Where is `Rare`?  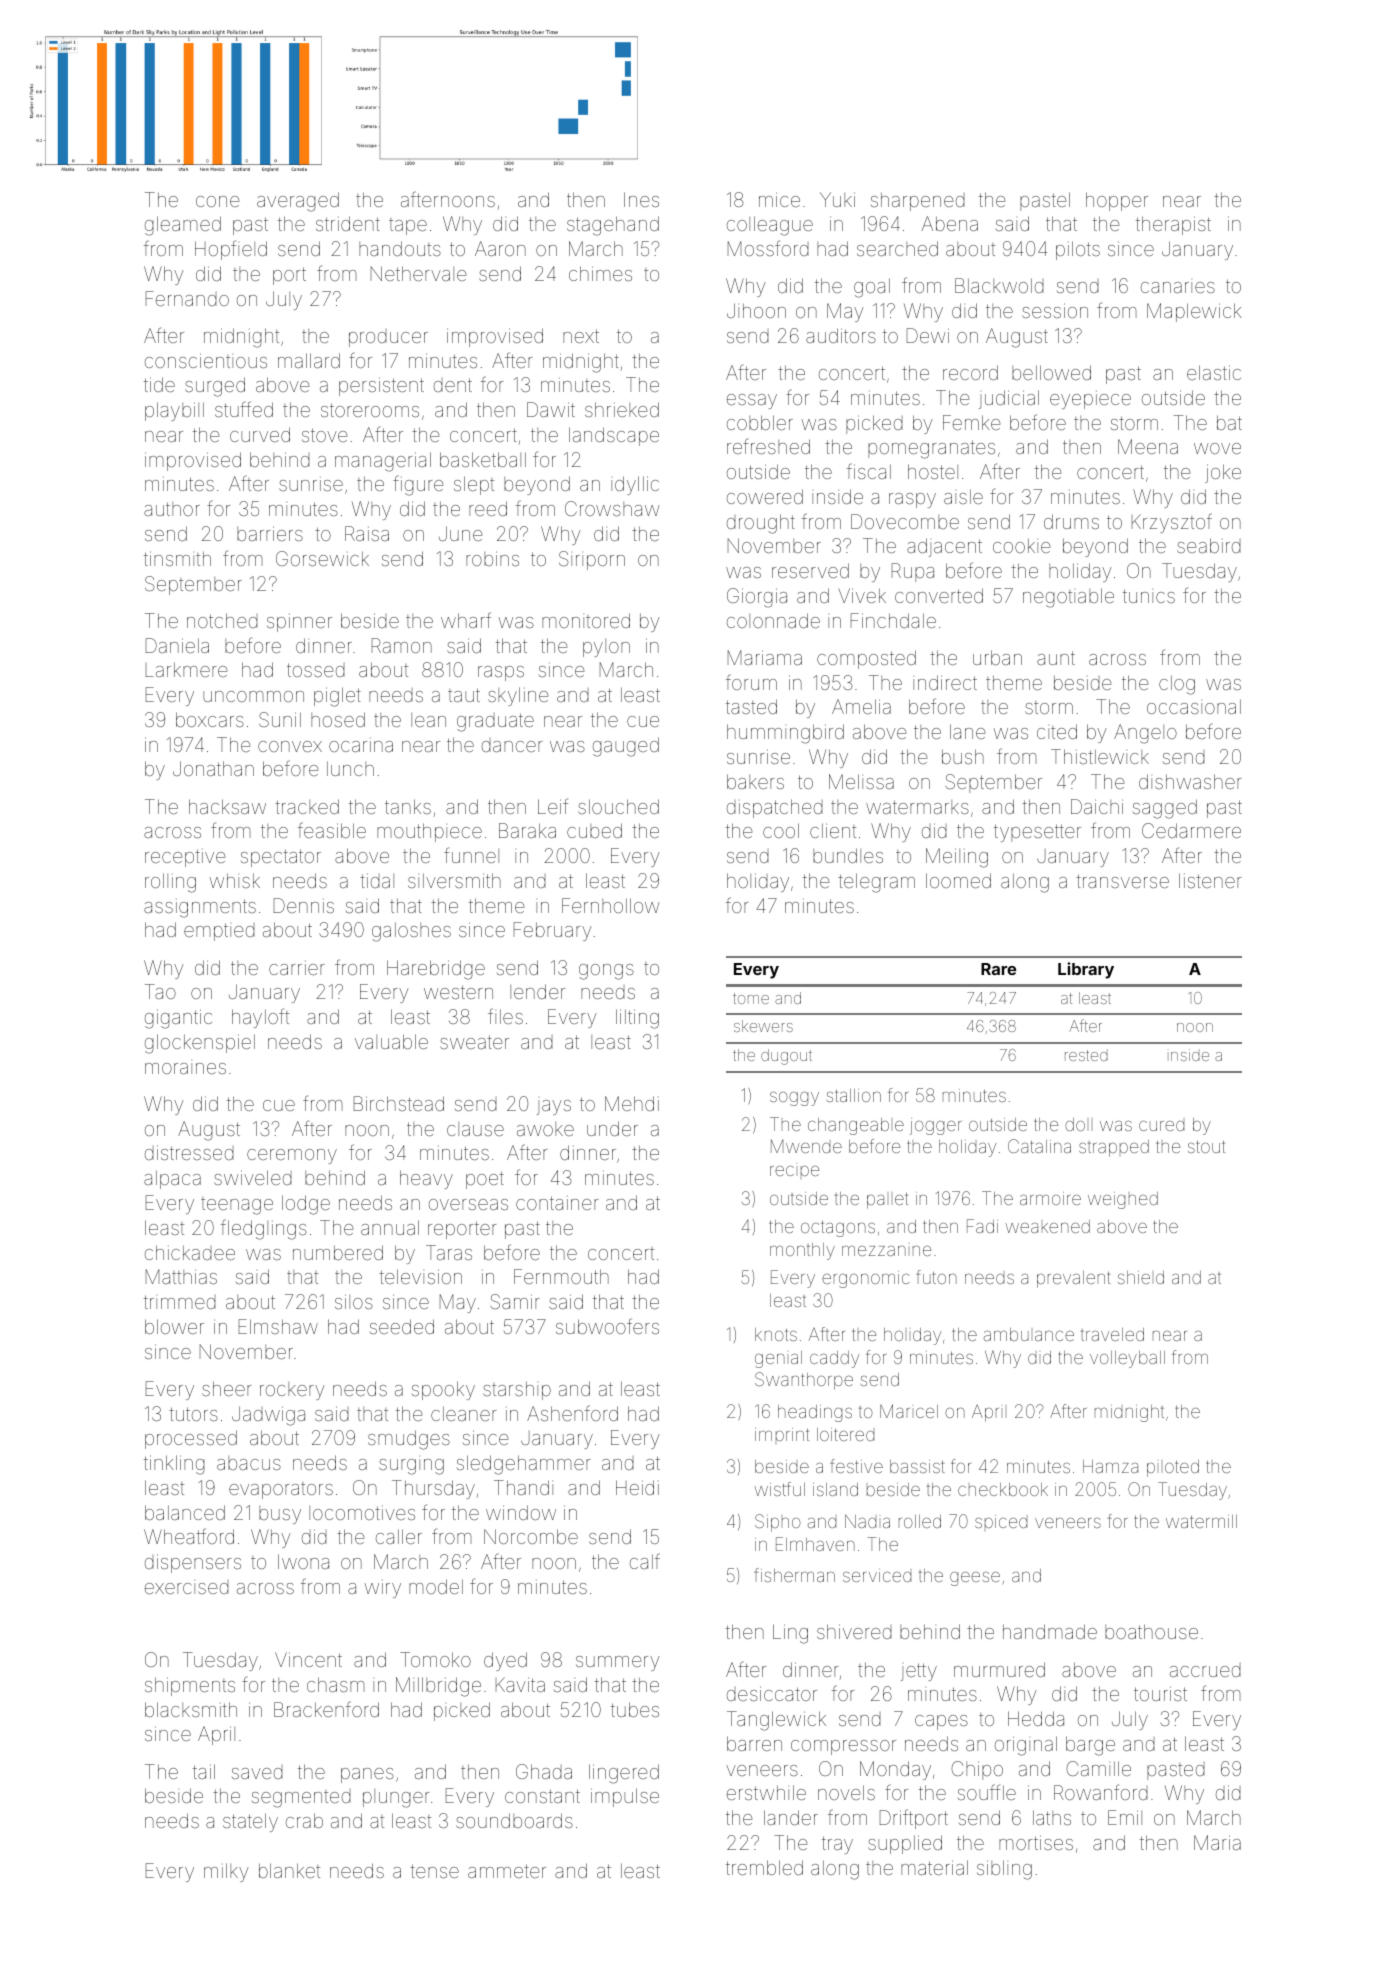
Rare is located at coordinates (998, 969).
